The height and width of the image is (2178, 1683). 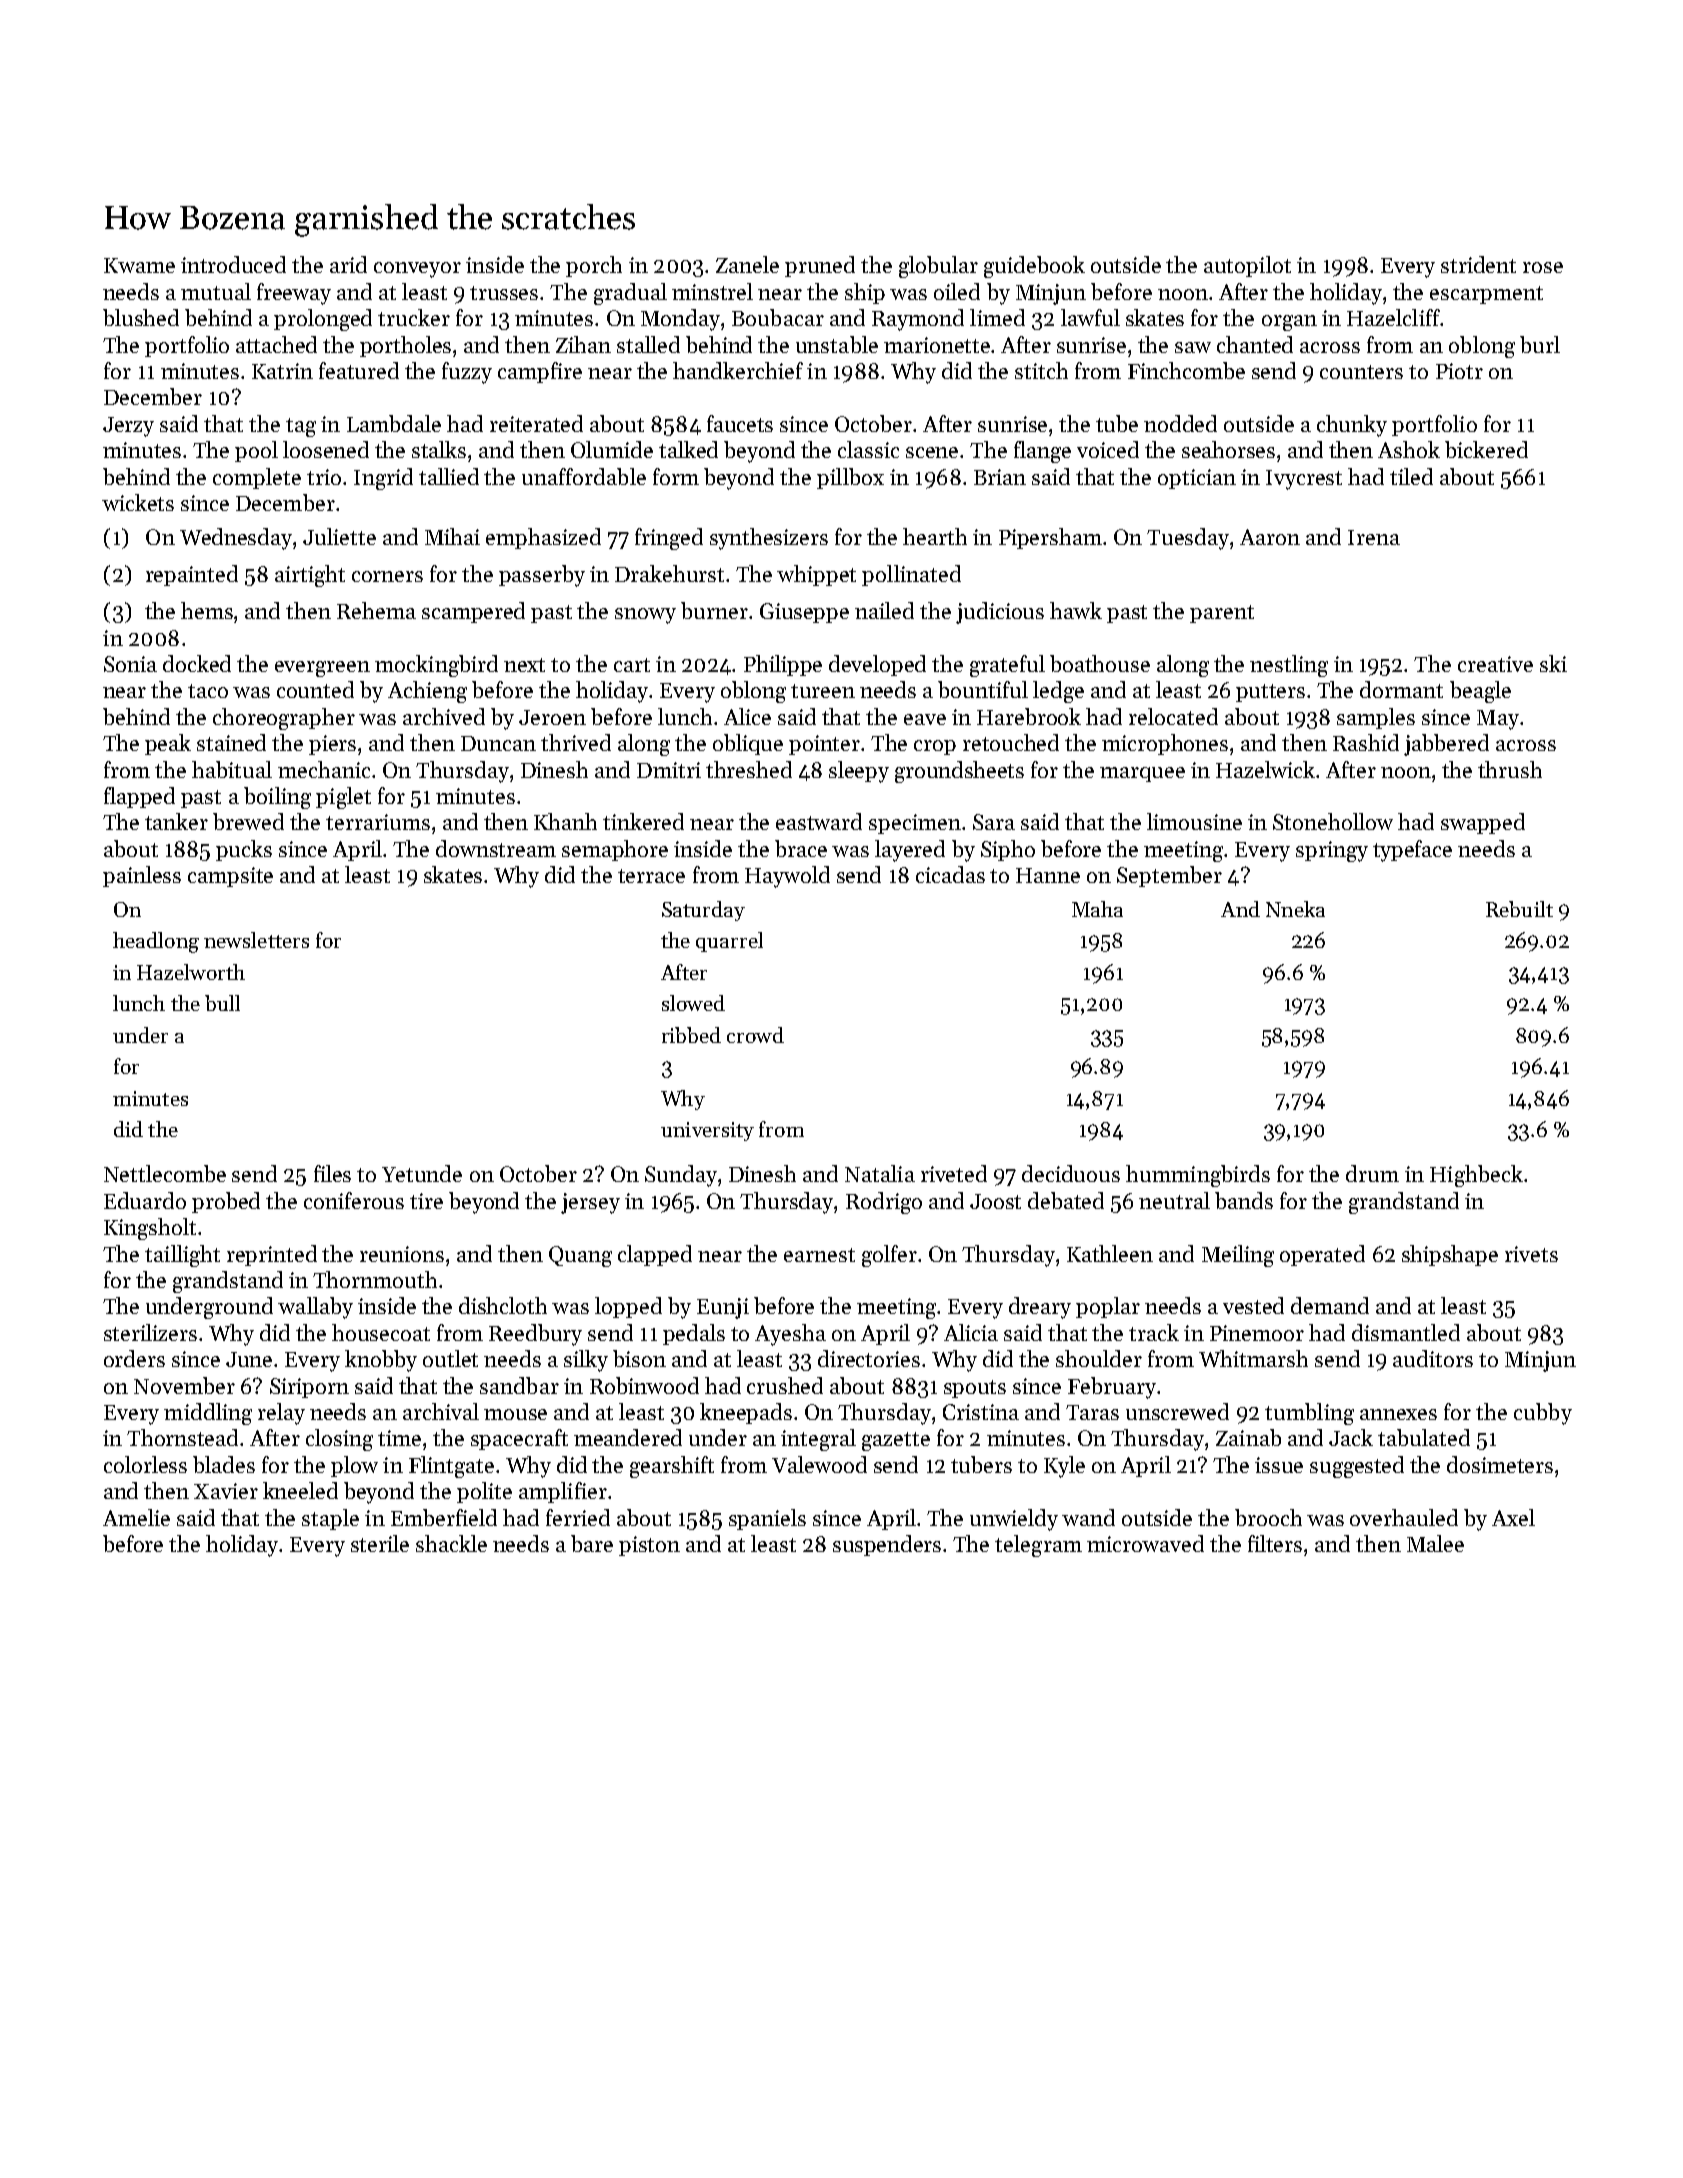 What do you see at coordinates (1014, 1520) in the image?
I see `unwieldy` at bounding box center [1014, 1520].
